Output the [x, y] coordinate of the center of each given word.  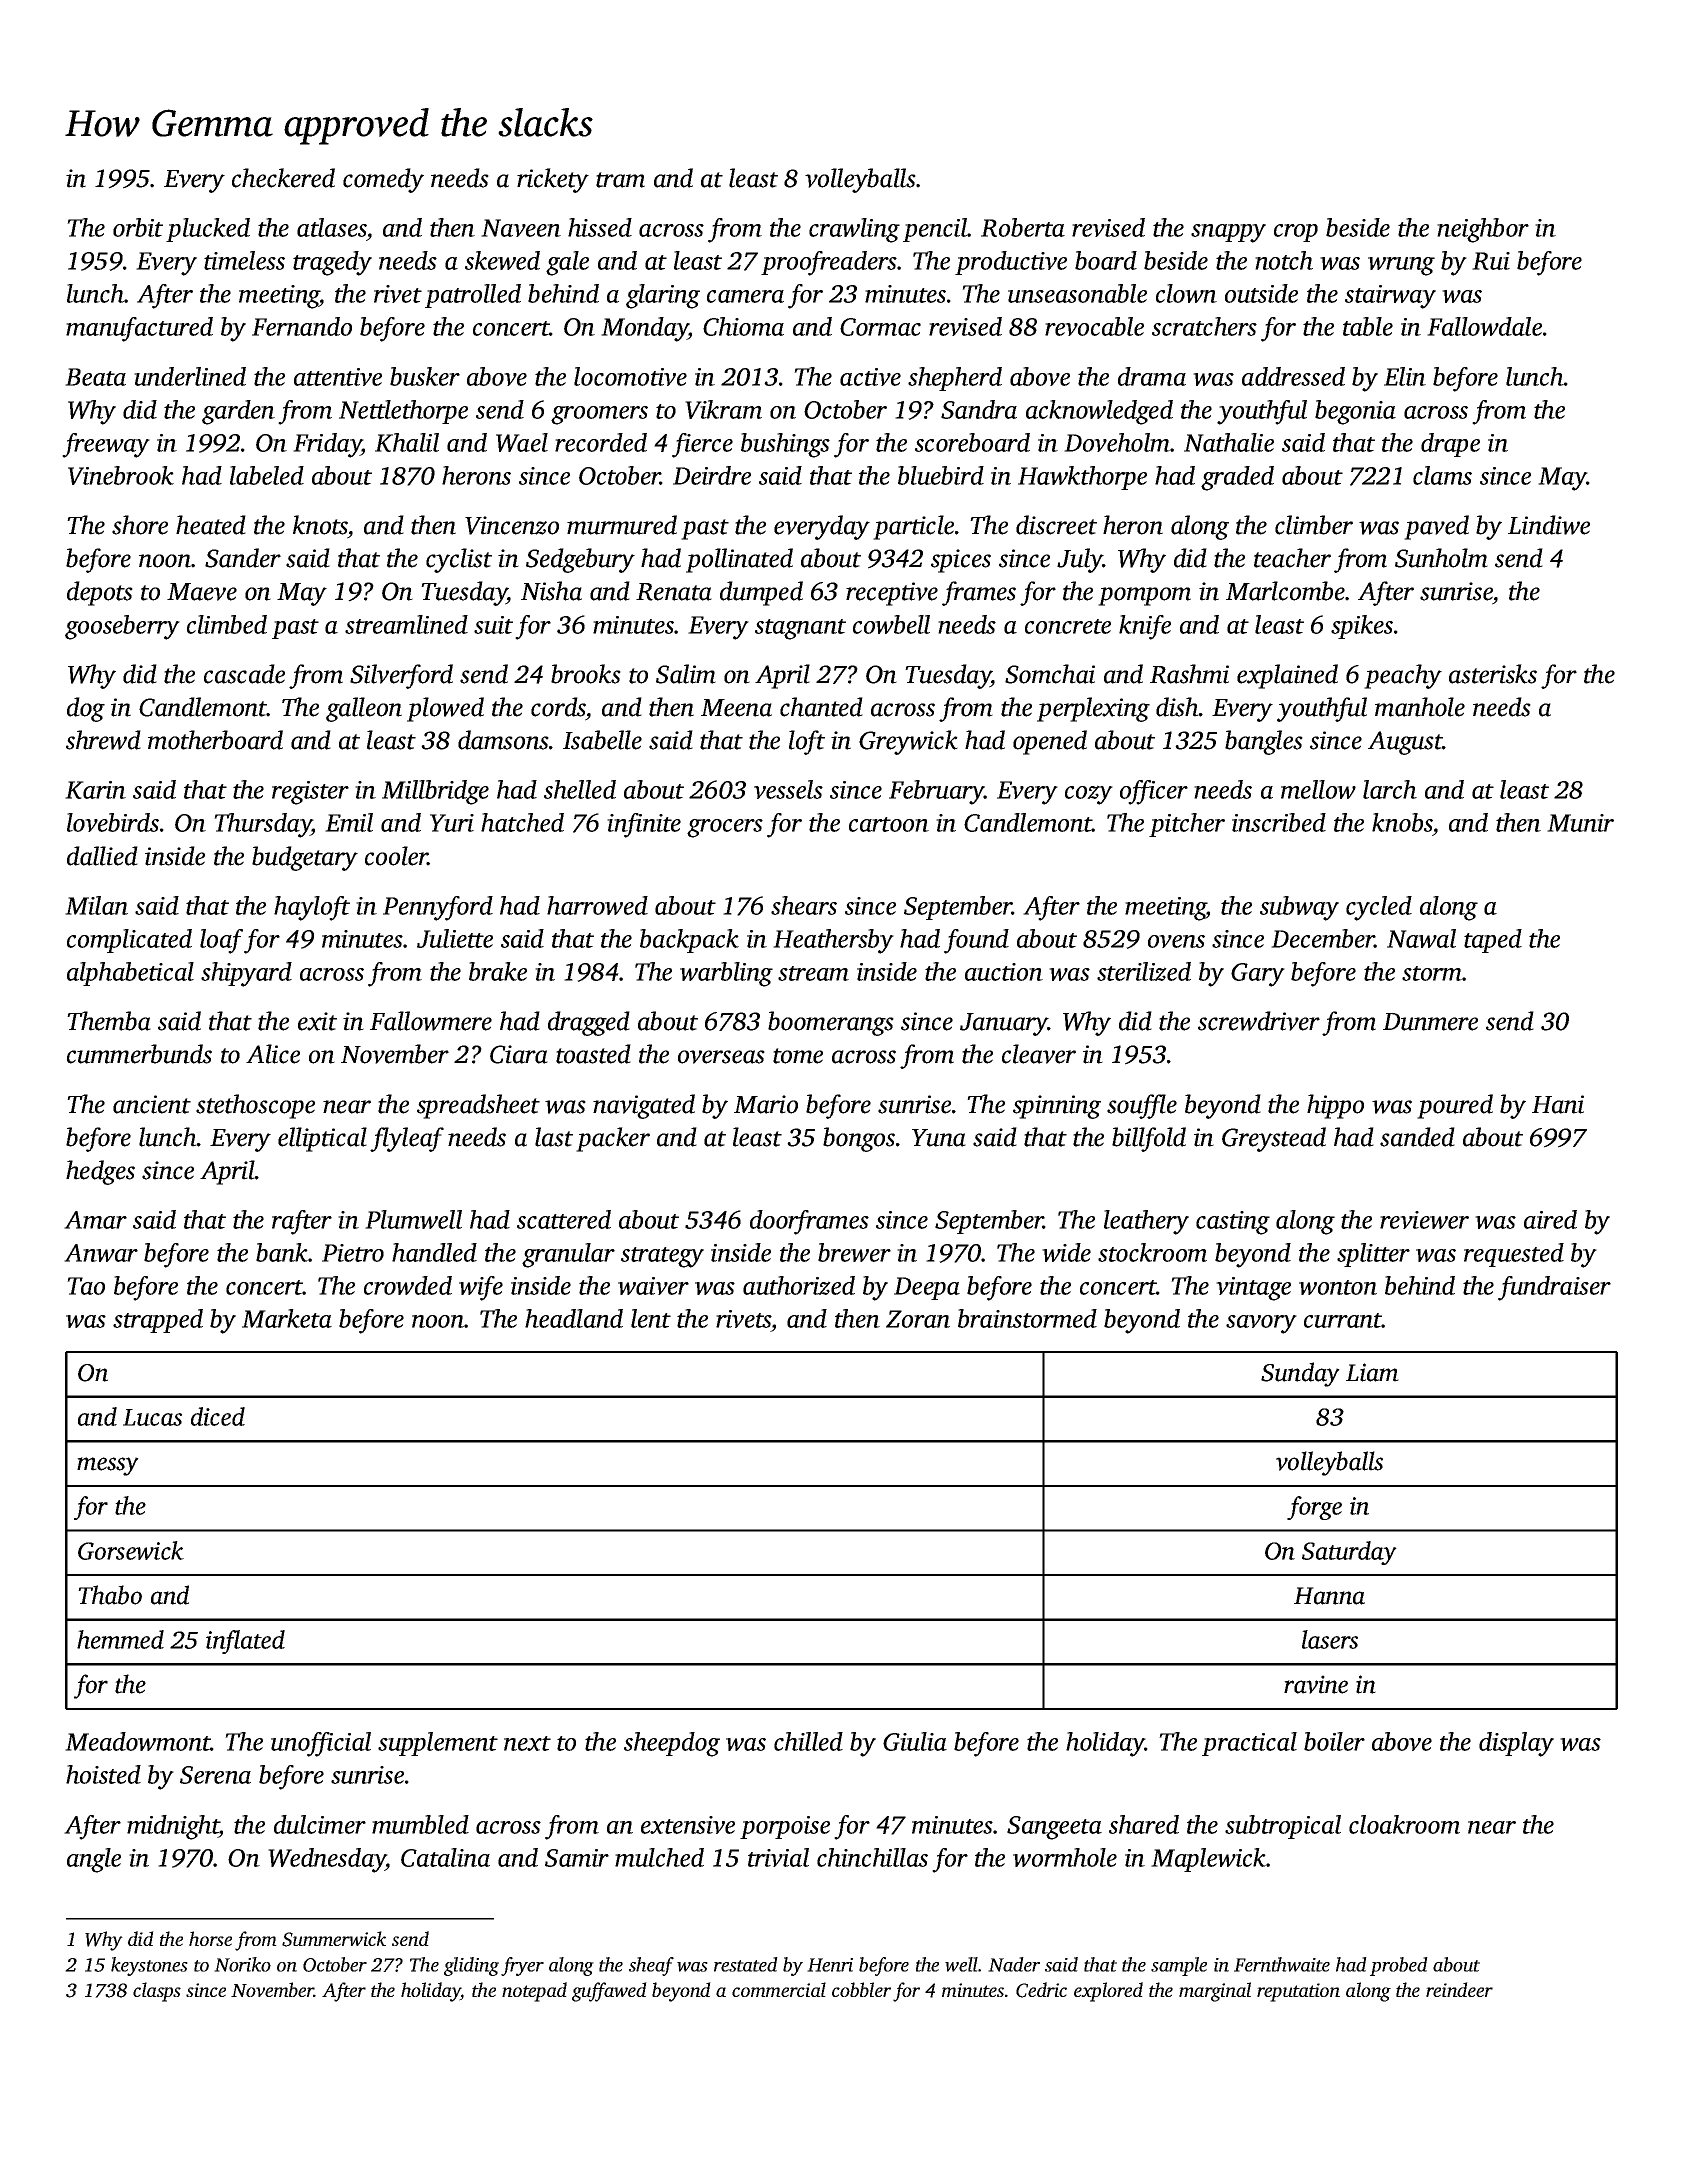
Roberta [1023, 227]
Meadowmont [138, 1741]
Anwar [101, 1253]
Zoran [918, 1319]
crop [1296, 233]
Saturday [1349, 1553]
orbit [138, 227]
